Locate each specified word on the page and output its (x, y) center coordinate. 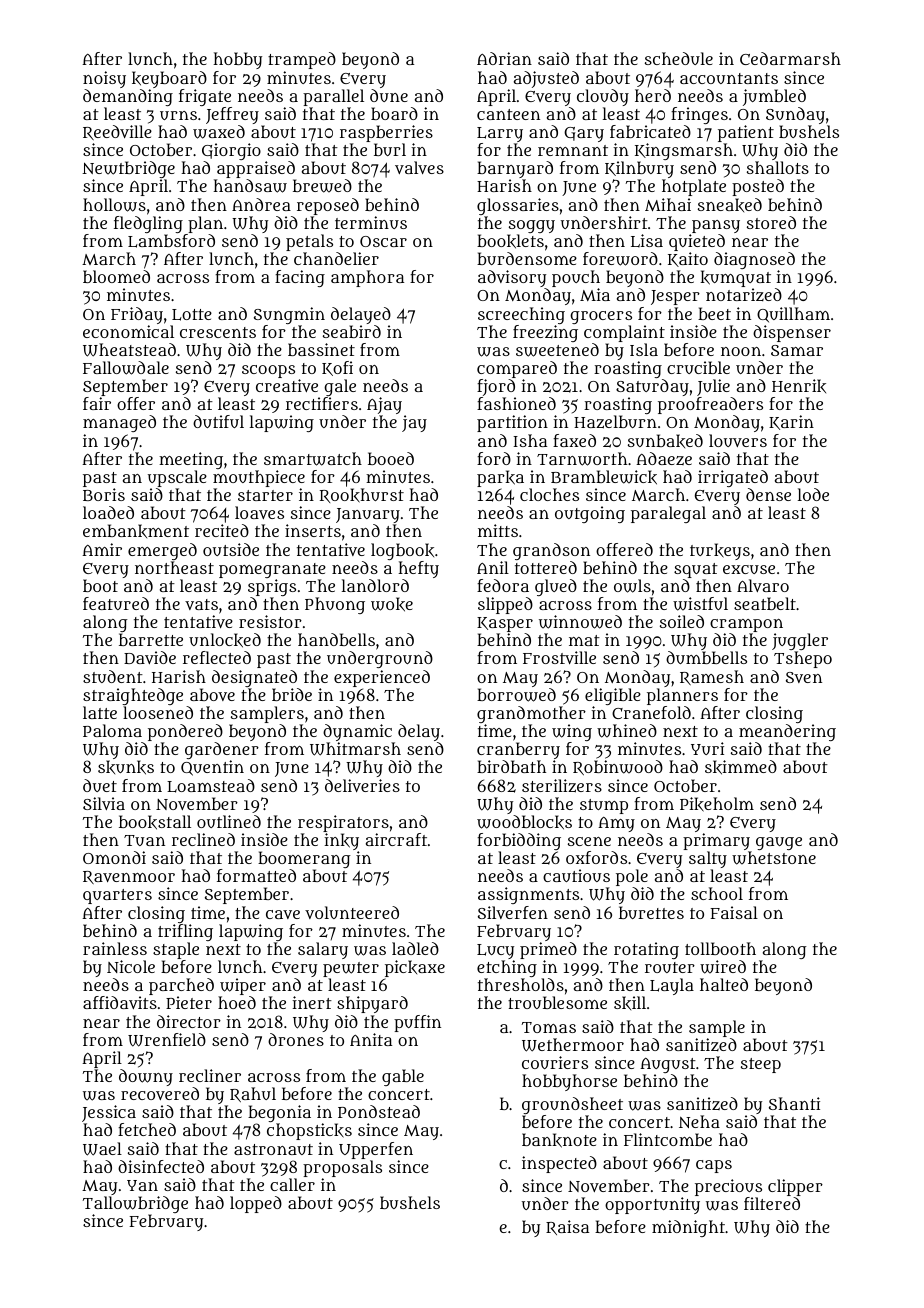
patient (746, 133)
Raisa (567, 1227)
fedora (503, 585)
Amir (102, 549)
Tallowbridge (135, 1204)
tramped (302, 60)
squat (696, 570)
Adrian (504, 58)
